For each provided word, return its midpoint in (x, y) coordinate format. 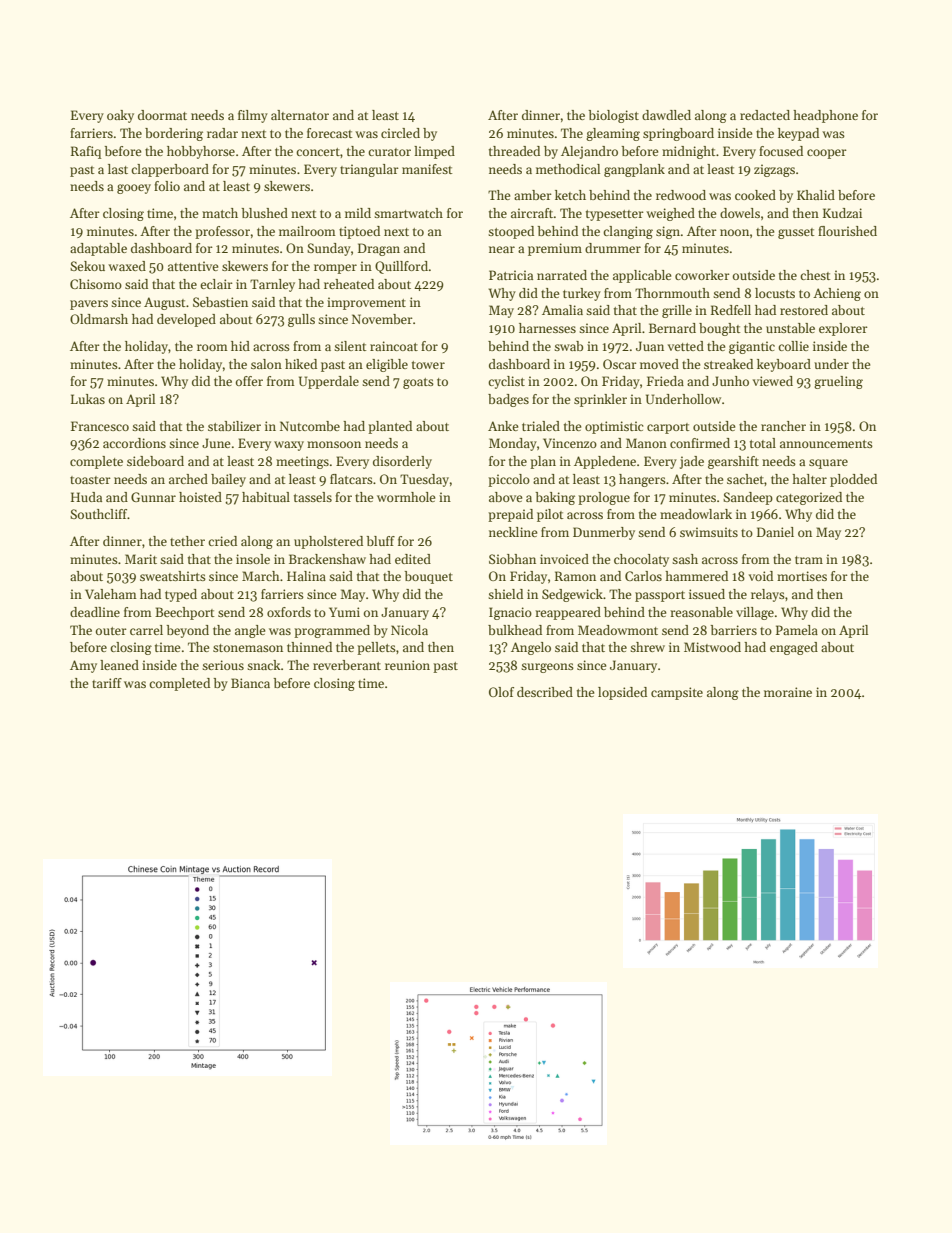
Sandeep (748, 498)
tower (428, 365)
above (506, 497)
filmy (253, 116)
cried (222, 541)
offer (249, 381)
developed (186, 320)
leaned (119, 665)
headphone (825, 116)
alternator (300, 115)
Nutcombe (310, 426)
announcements (826, 444)
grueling (838, 382)
